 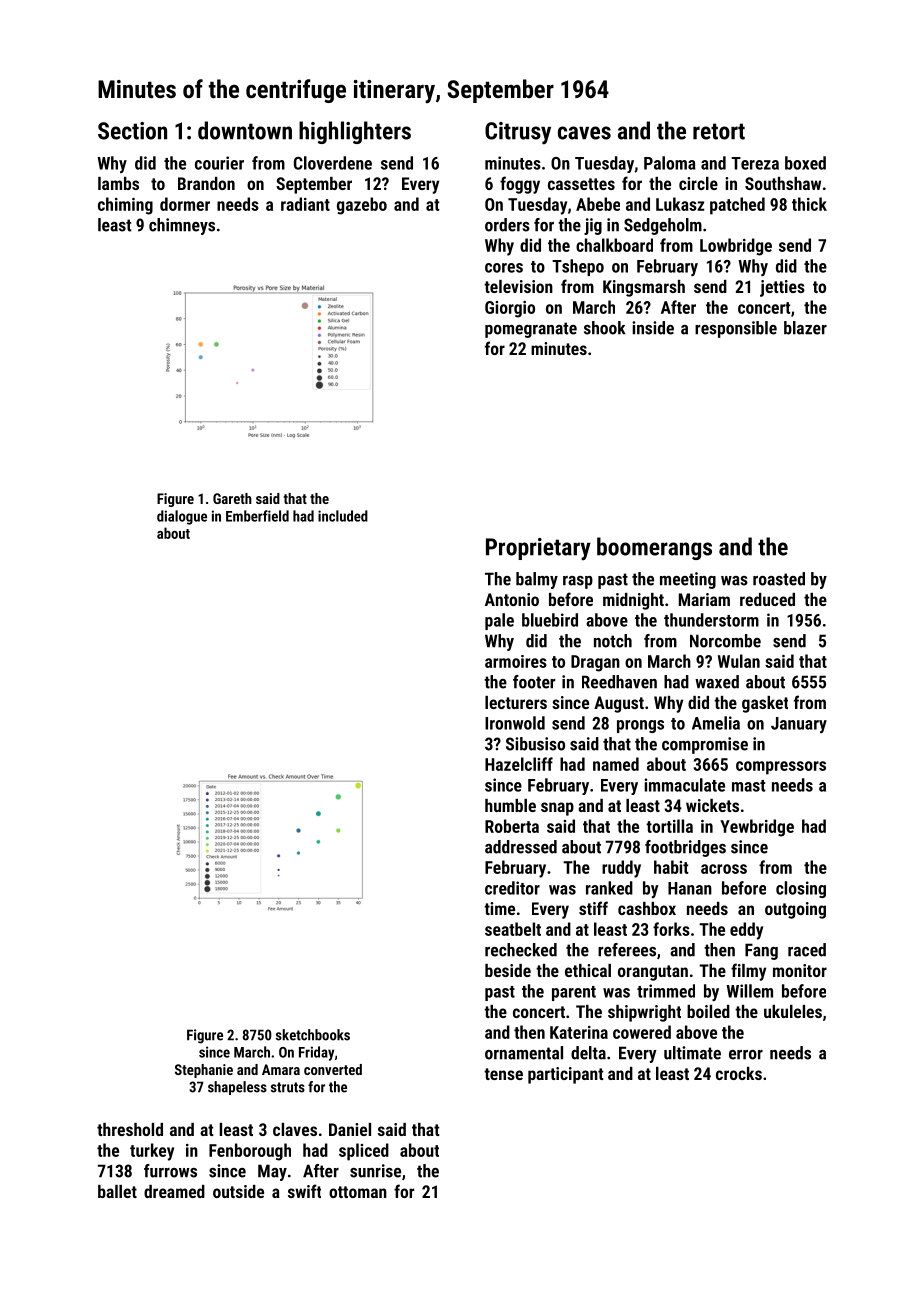 What do you see at coordinates (519, 764) in the image?
I see `Hazelcliff` at bounding box center [519, 764].
